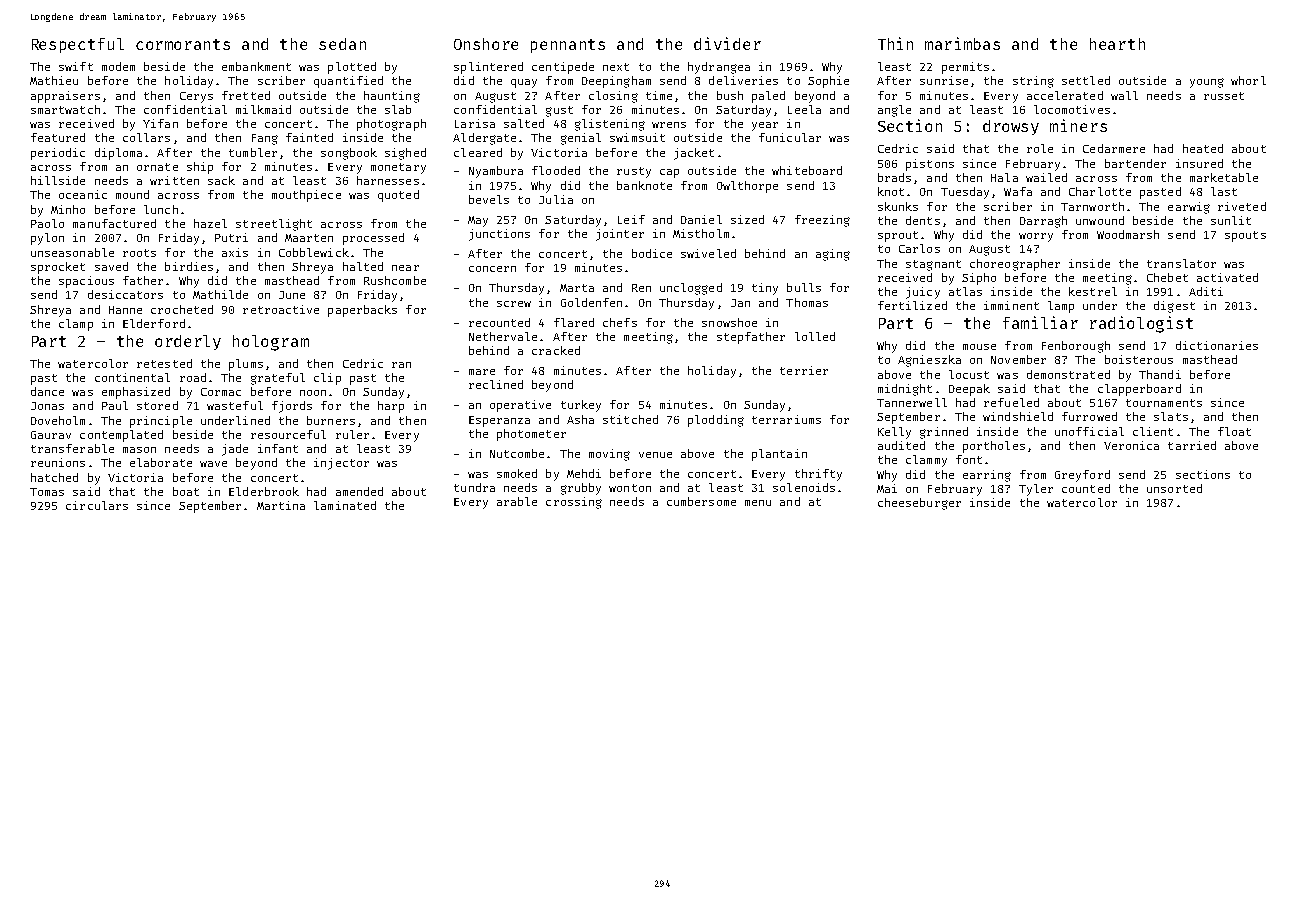 Image resolution: width=1308 pixels, height=924 pixels. Describe the element at coordinates (574, 503) in the screenshot. I see `crossing` at that location.
